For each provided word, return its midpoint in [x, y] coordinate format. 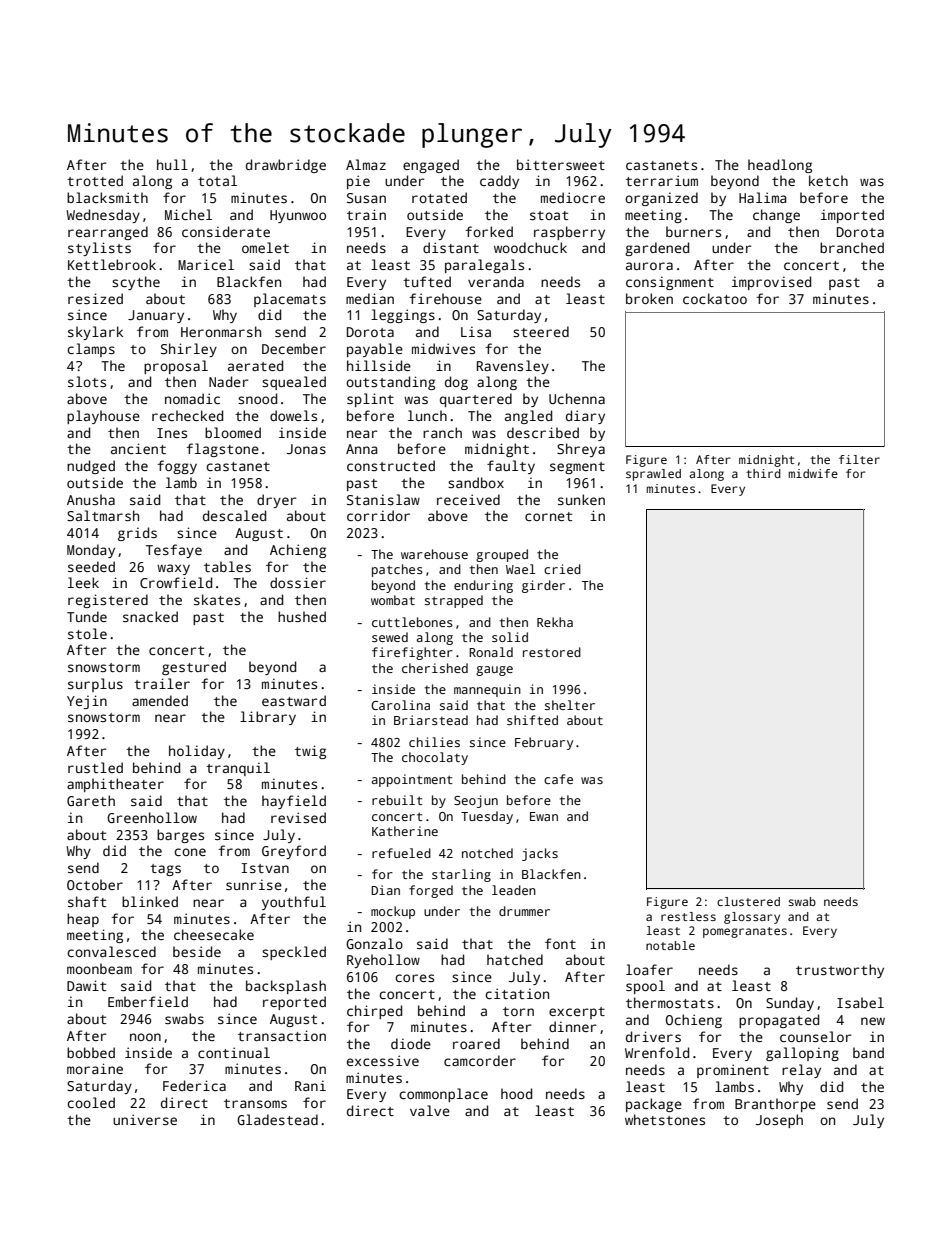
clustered [748, 901]
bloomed [233, 432]
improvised [771, 283]
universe [145, 1119]
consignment [670, 283]
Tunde [87, 616]
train [366, 214]
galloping [802, 1054]
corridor [378, 515]
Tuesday [487, 817]
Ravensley [513, 367]
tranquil [238, 769]
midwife [813, 473]
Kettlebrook [112, 264]
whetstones [665, 1119]
